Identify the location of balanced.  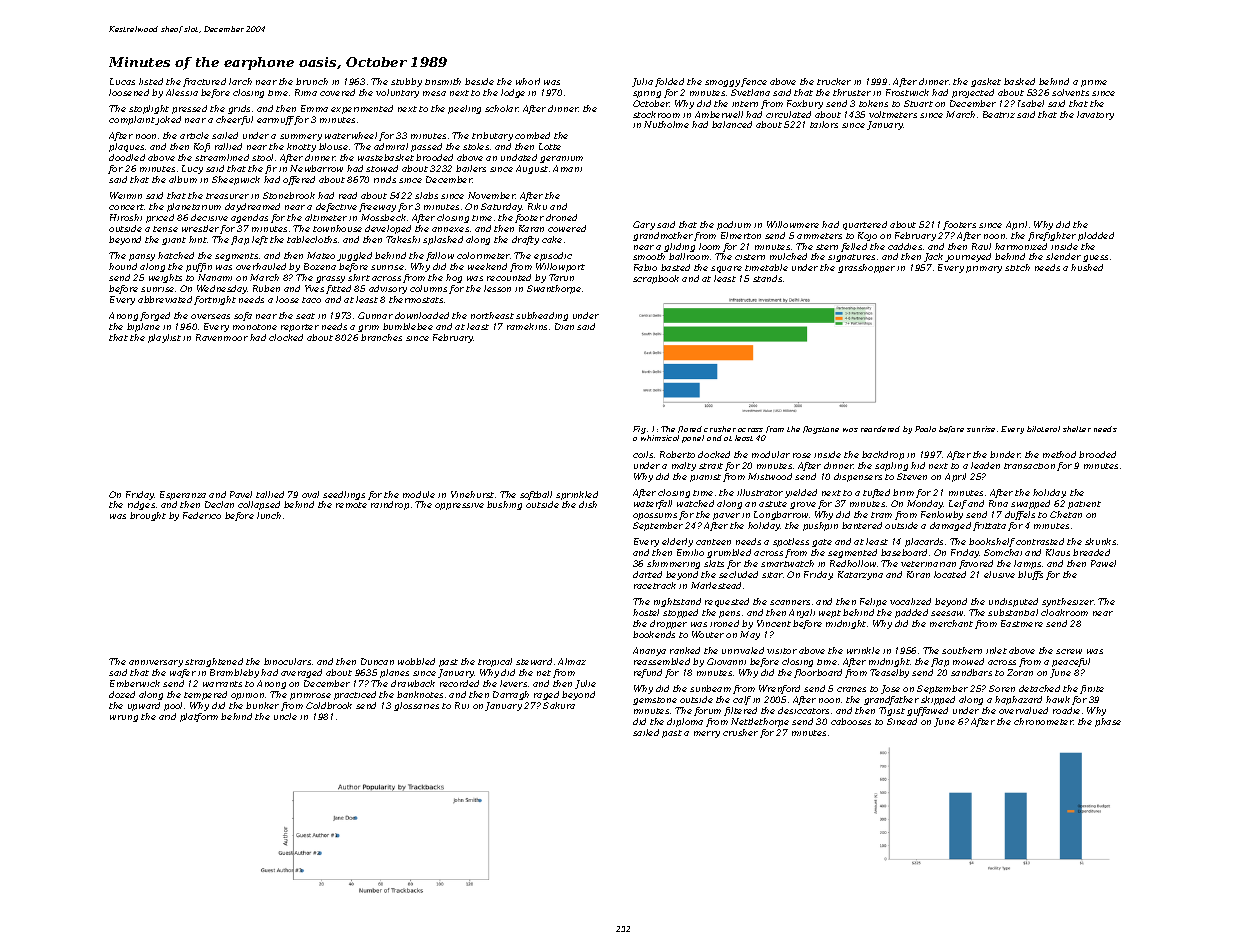
(732, 124).
